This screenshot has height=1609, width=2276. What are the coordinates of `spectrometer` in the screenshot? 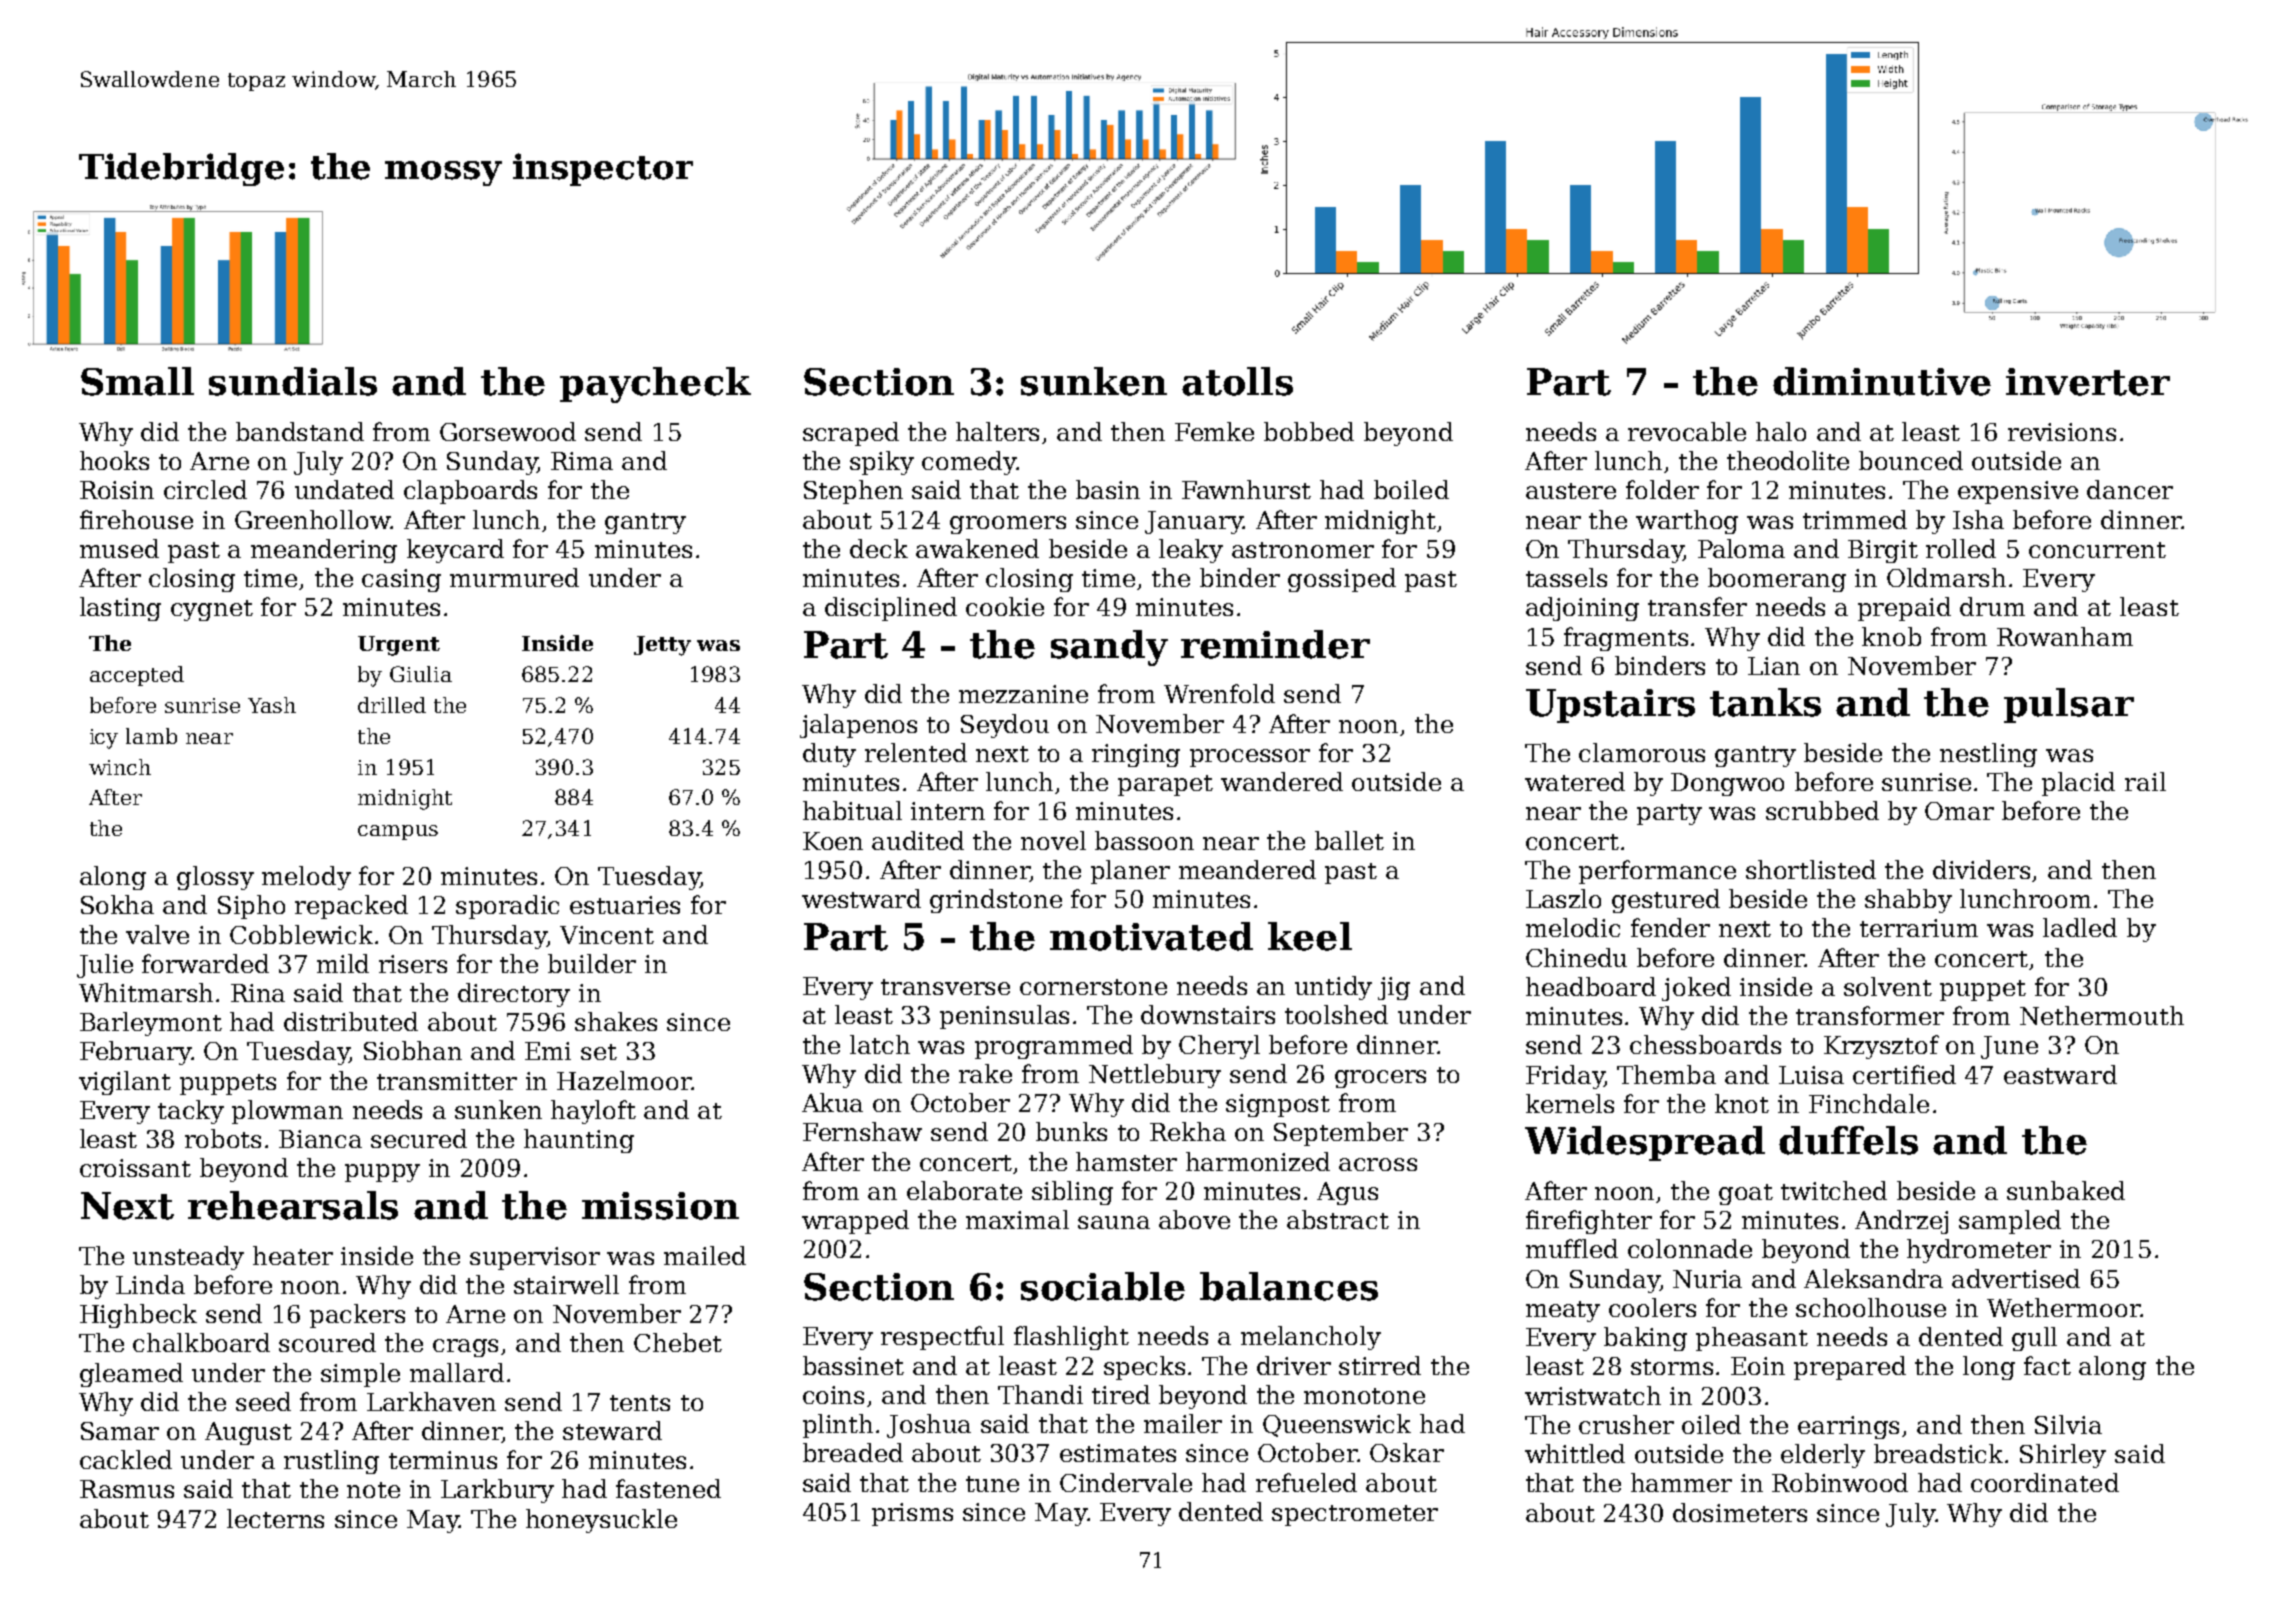 It's located at (1355, 1515).
